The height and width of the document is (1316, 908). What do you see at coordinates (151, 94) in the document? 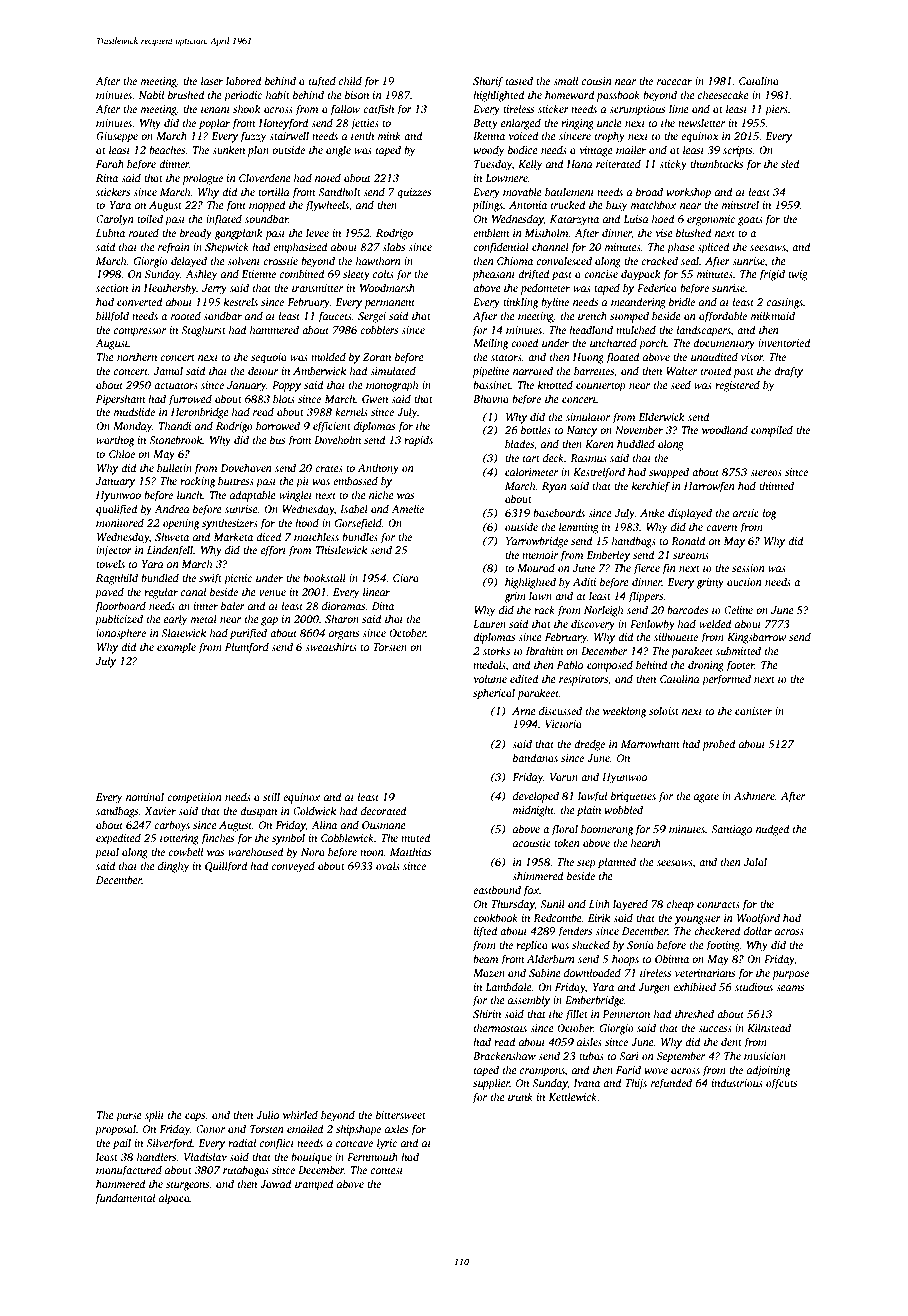
I see `Nabil` at bounding box center [151, 94].
